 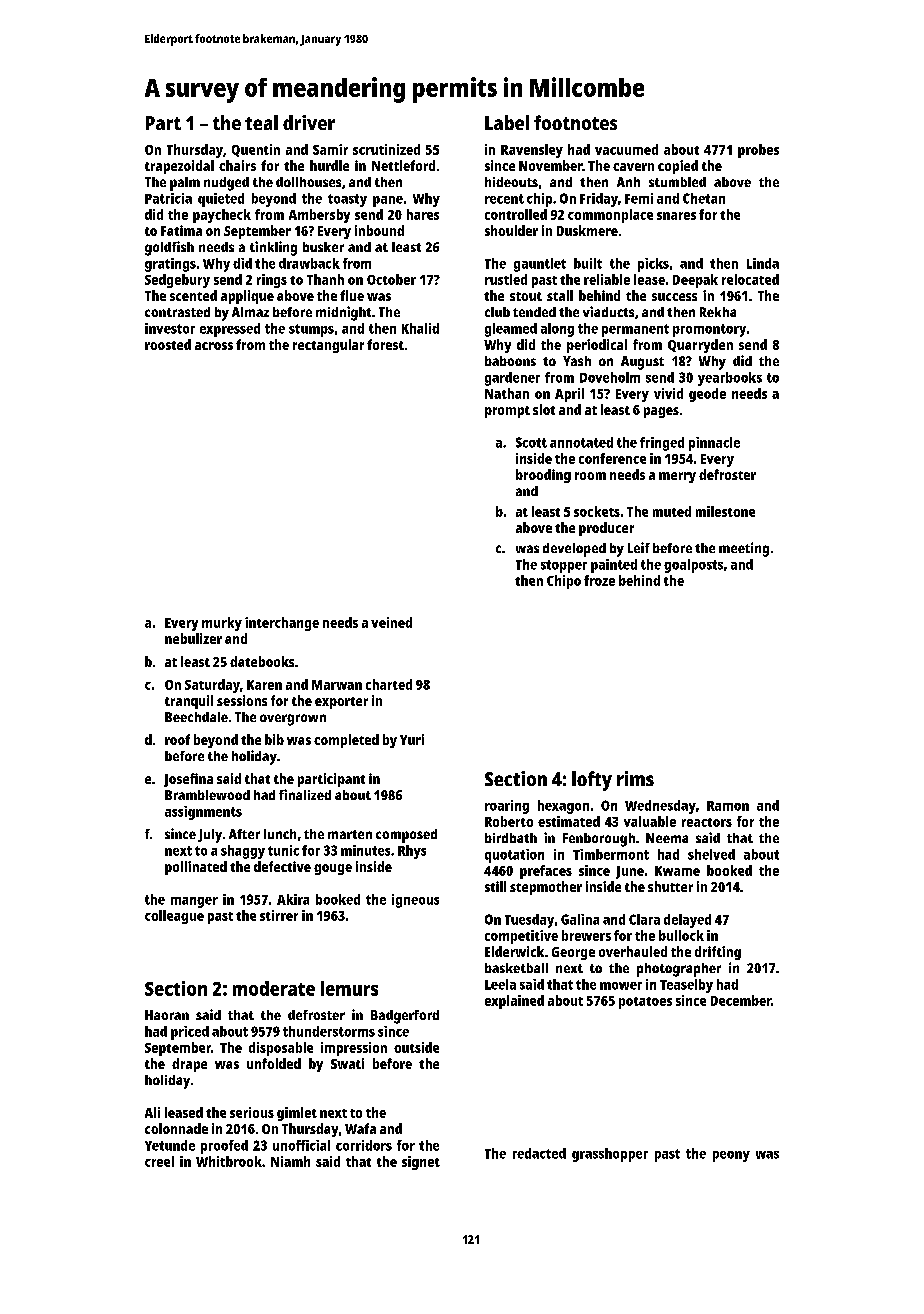 What do you see at coordinates (763, 263) in the screenshot?
I see `Linda` at bounding box center [763, 263].
